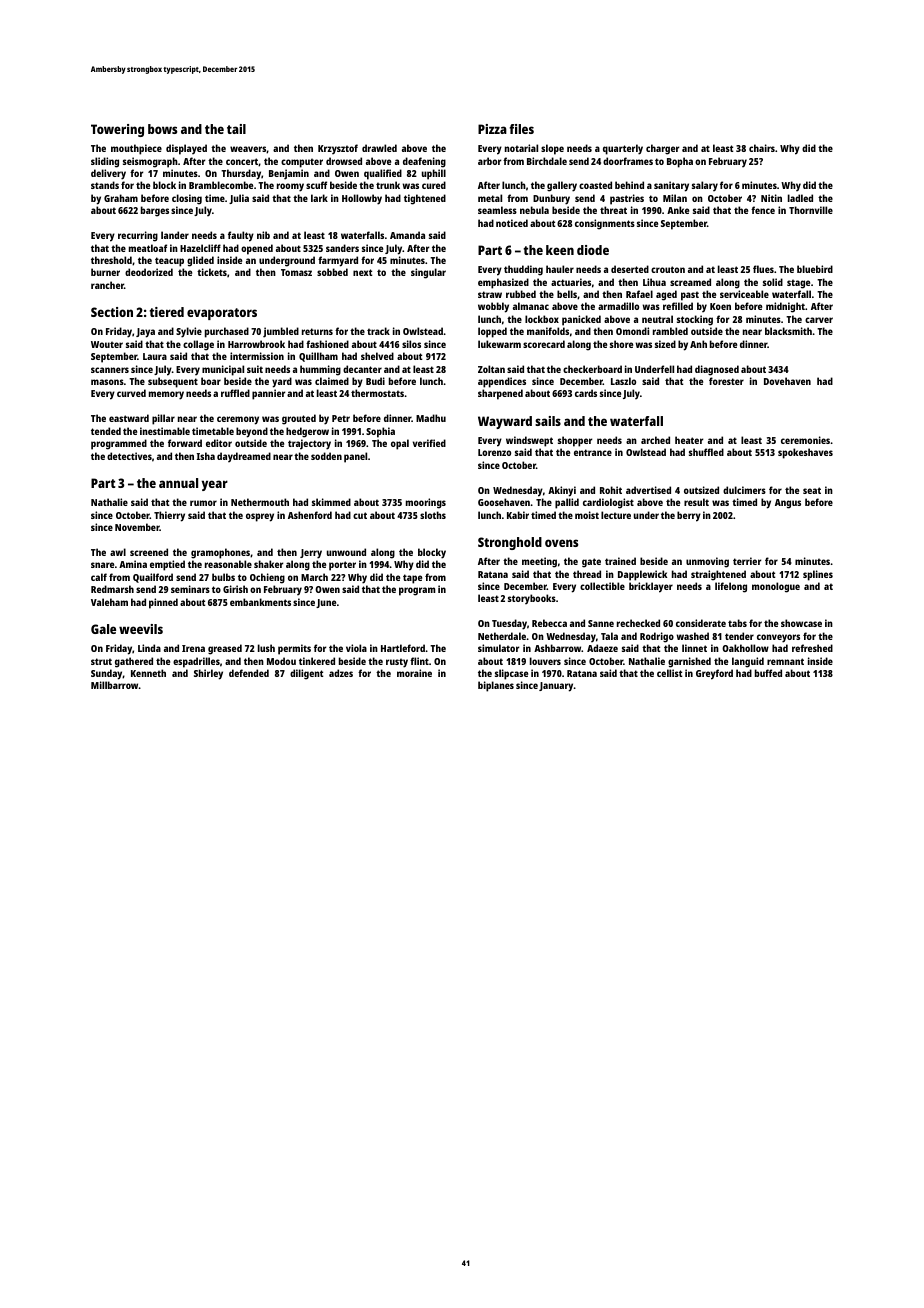 This screenshot has height=1308, width=924. Describe the element at coordinates (768, 673) in the screenshot. I see `buffed` at that location.
